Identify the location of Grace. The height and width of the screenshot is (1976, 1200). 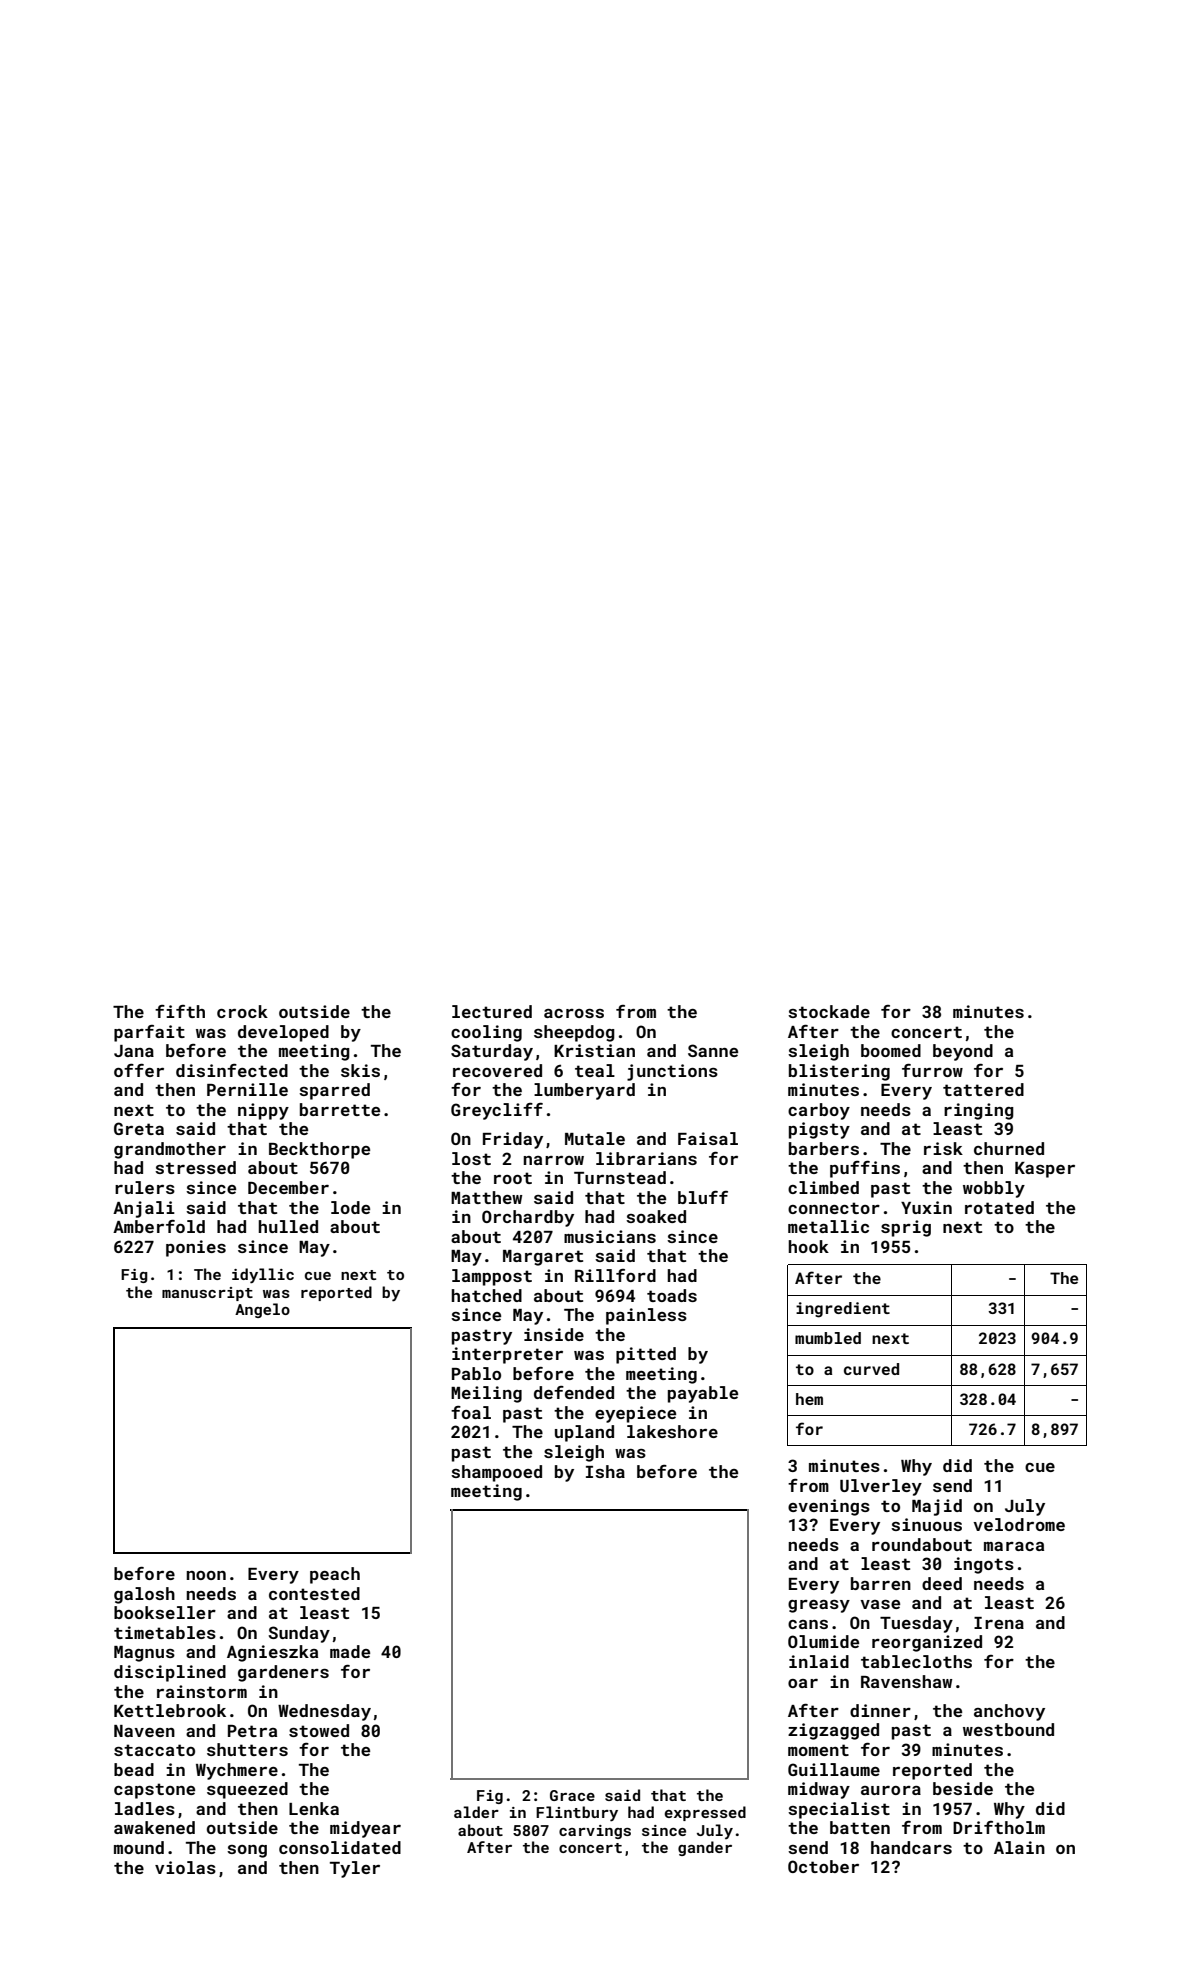
(572, 1795).
